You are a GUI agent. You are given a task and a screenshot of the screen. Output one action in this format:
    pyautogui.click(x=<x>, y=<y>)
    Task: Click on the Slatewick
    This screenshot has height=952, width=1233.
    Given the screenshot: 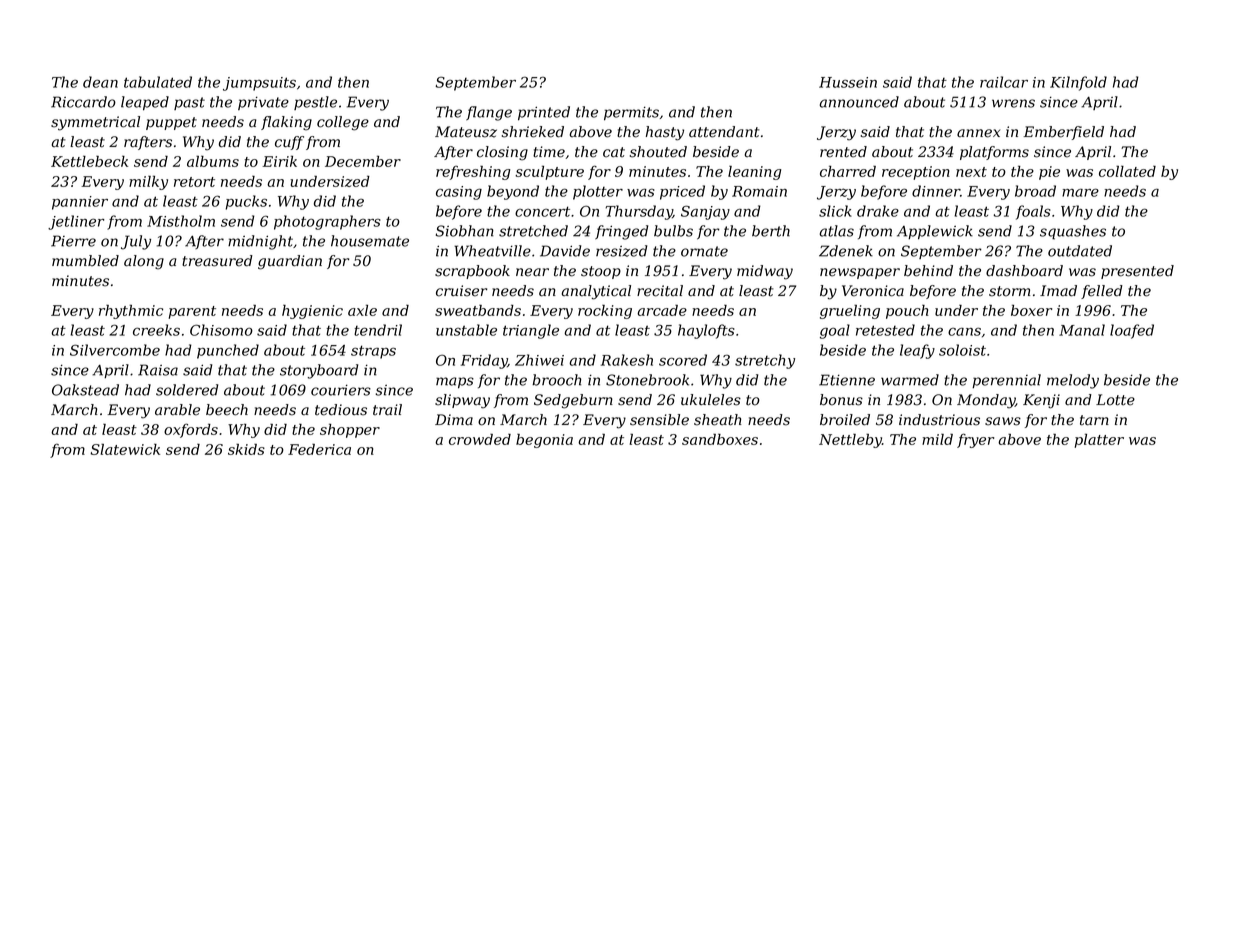 What is the action you would take?
    pyautogui.click(x=125, y=449)
